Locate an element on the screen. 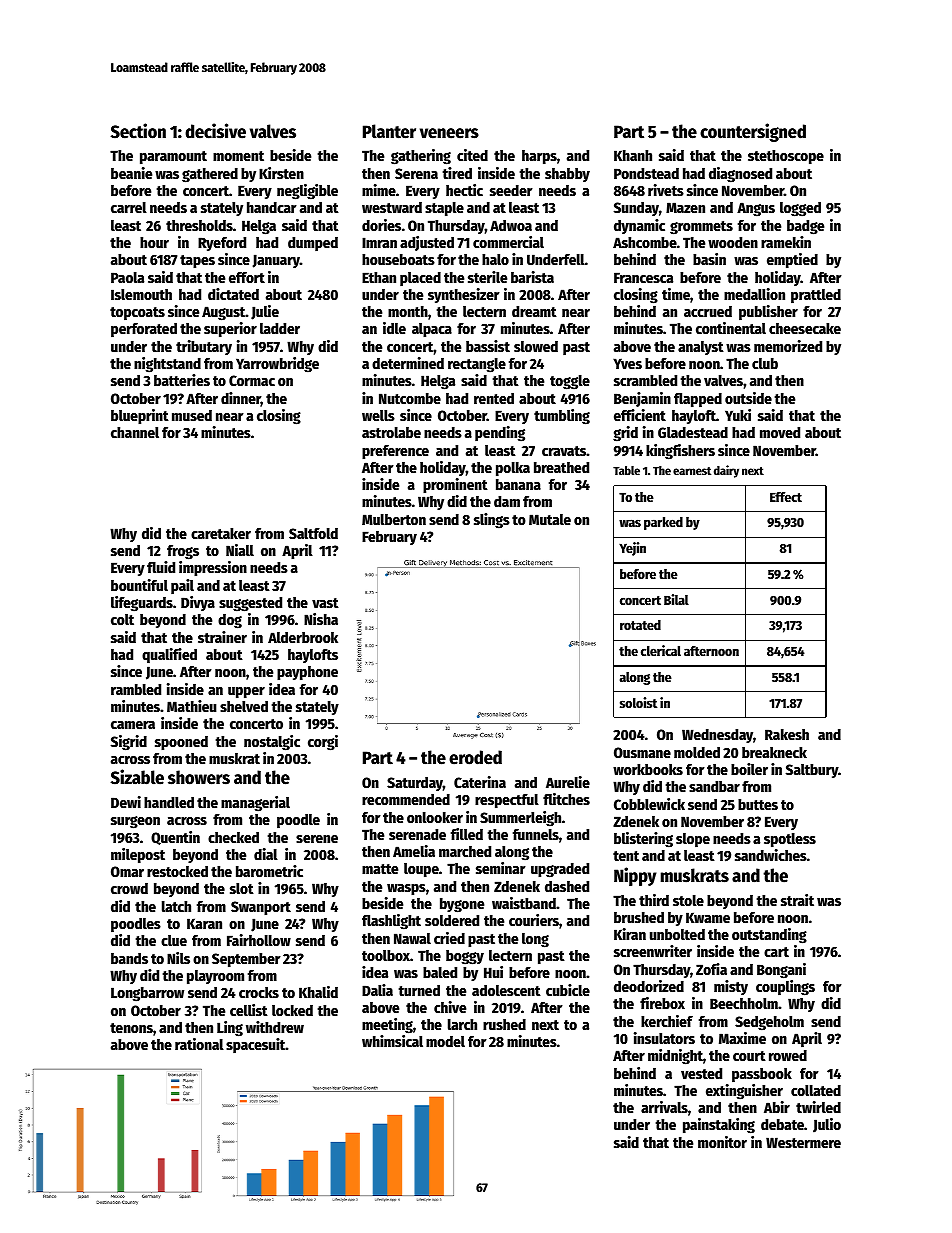 The image size is (952, 1233). idle is located at coordinates (394, 328).
